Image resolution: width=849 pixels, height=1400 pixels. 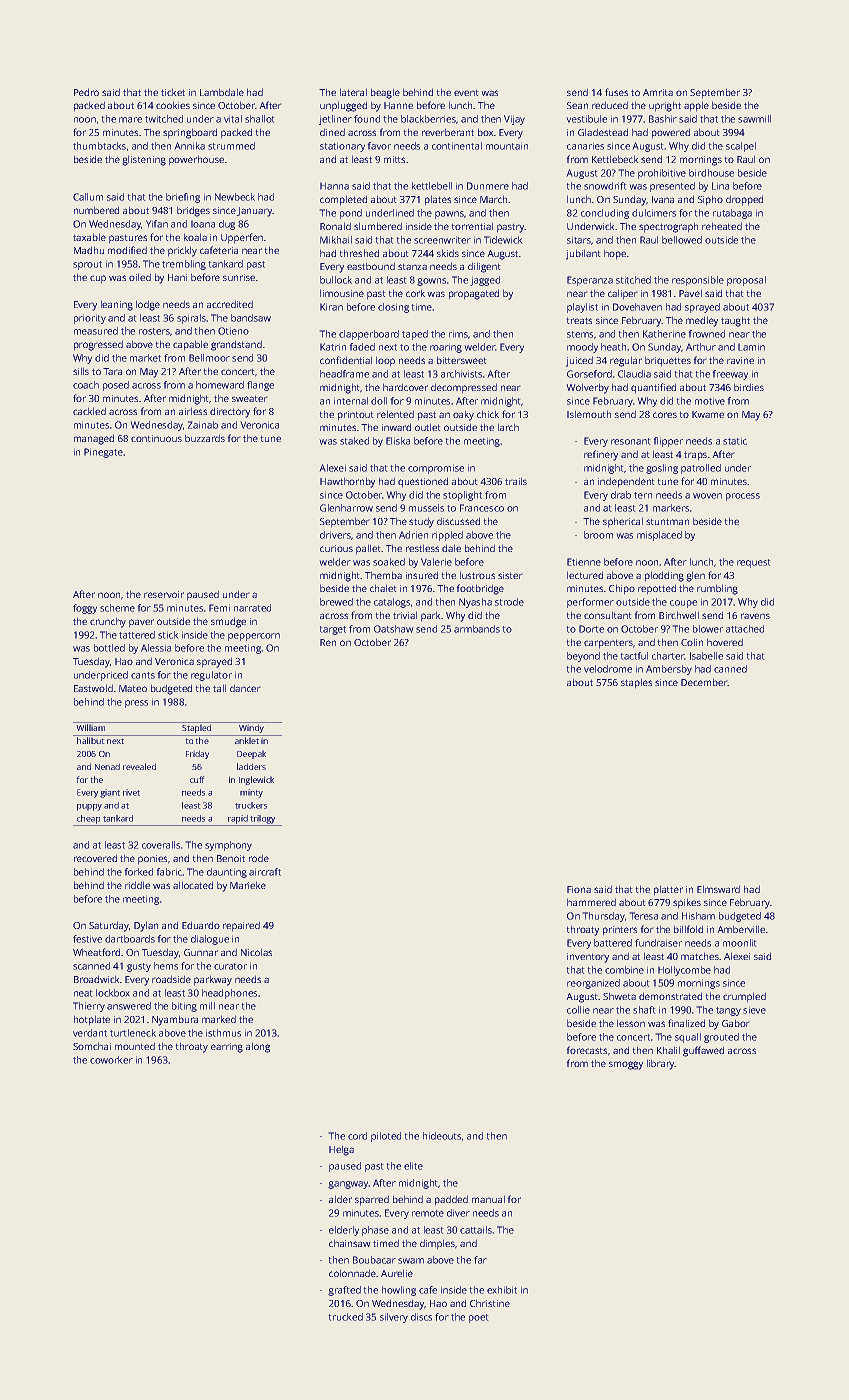 I want to click on Callum, so click(x=88, y=197).
